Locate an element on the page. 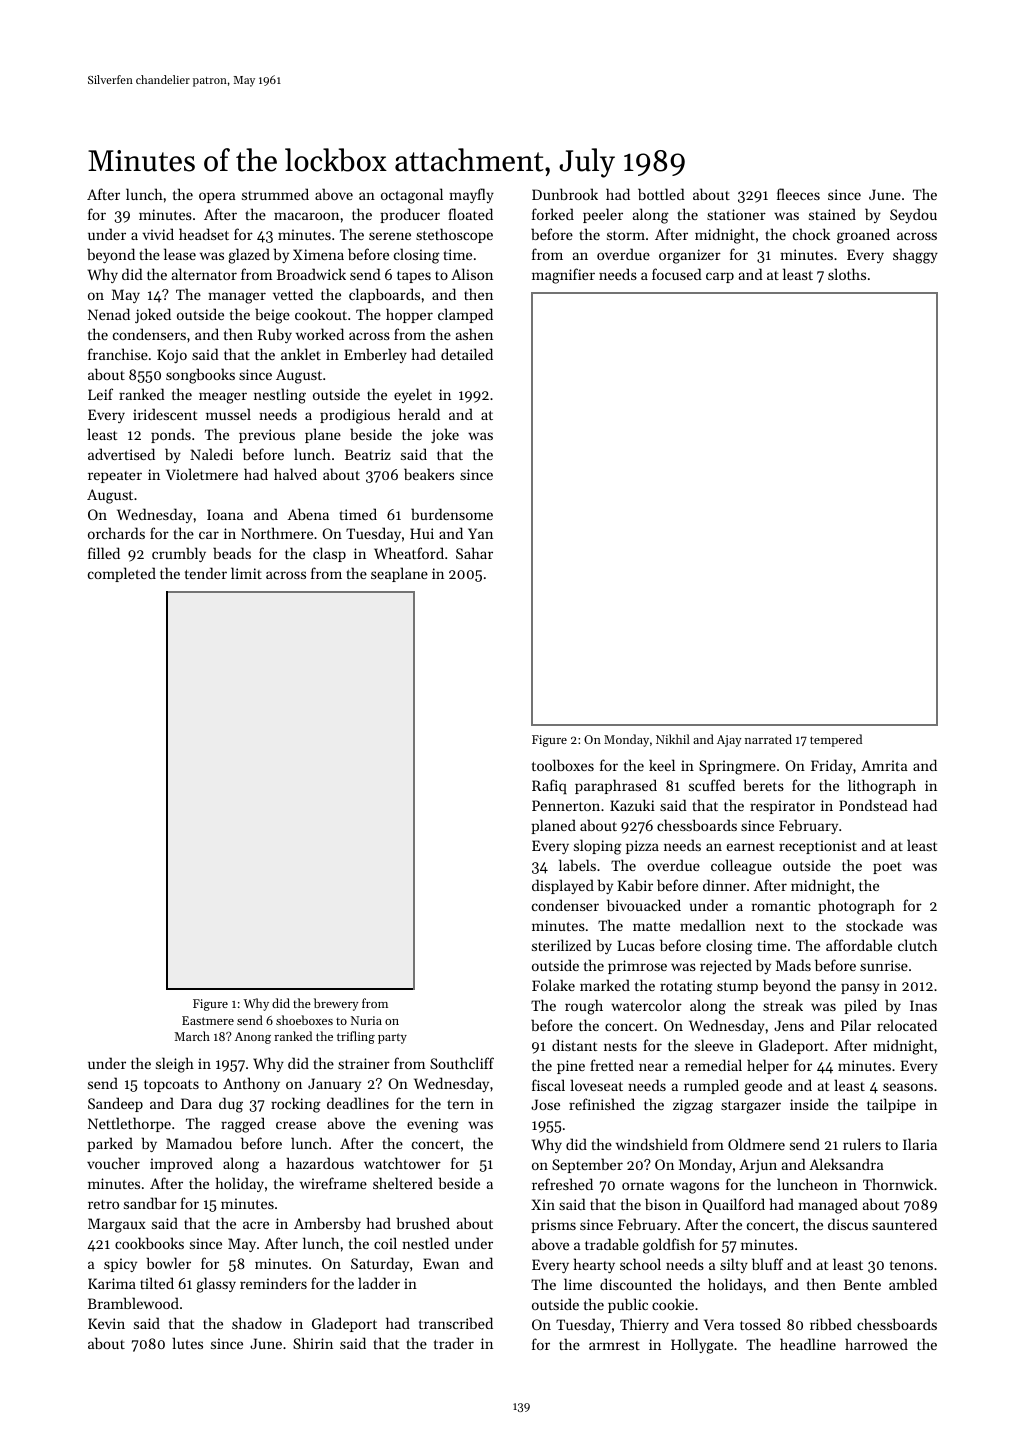 This image has width=1025, height=1455. helper is located at coordinates (768, 1066).
